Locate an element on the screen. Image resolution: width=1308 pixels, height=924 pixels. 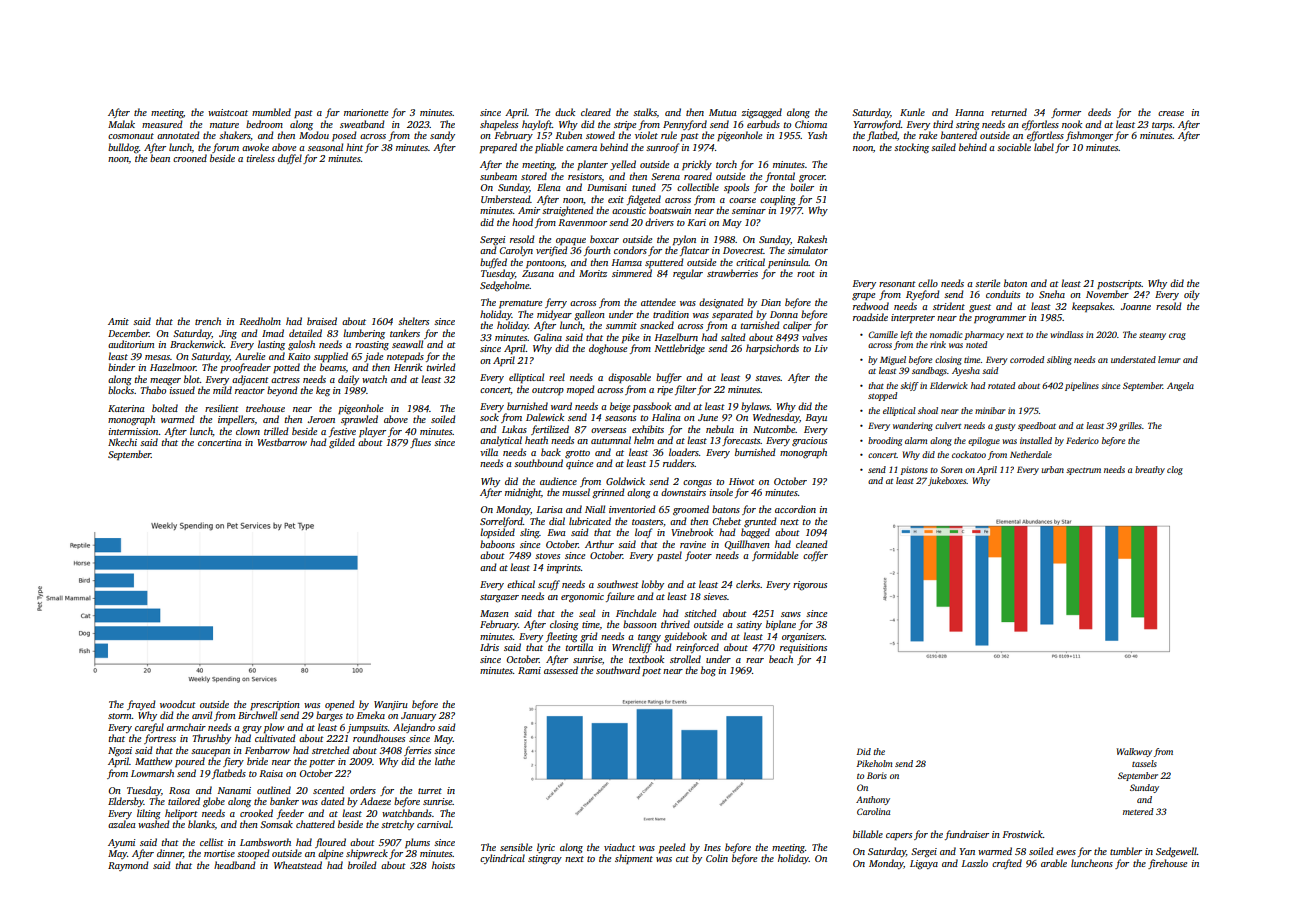
Westbarrow is located at coordinates (282, 442).
